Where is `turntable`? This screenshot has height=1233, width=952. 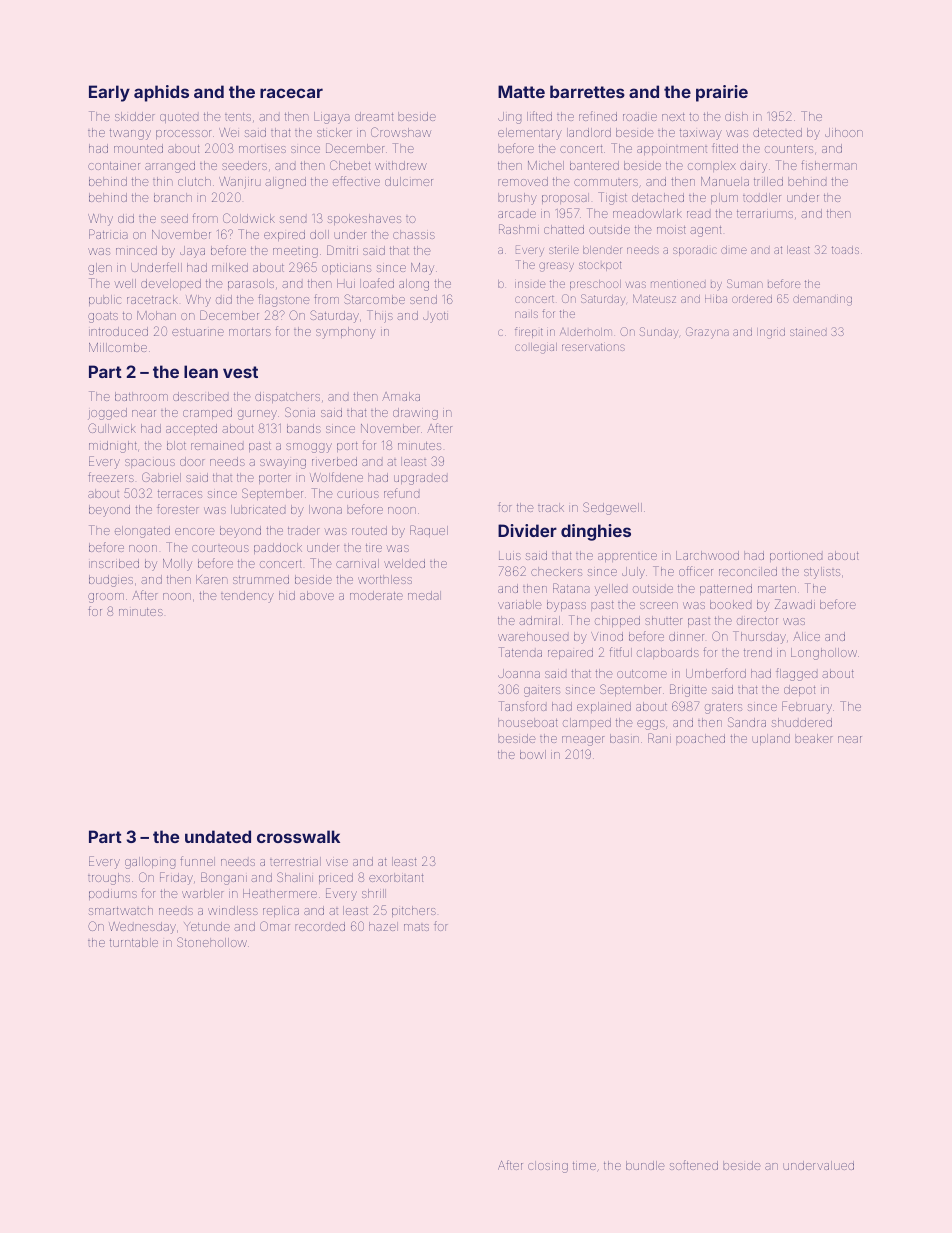 turntable is located at coordinates (134, 942).
